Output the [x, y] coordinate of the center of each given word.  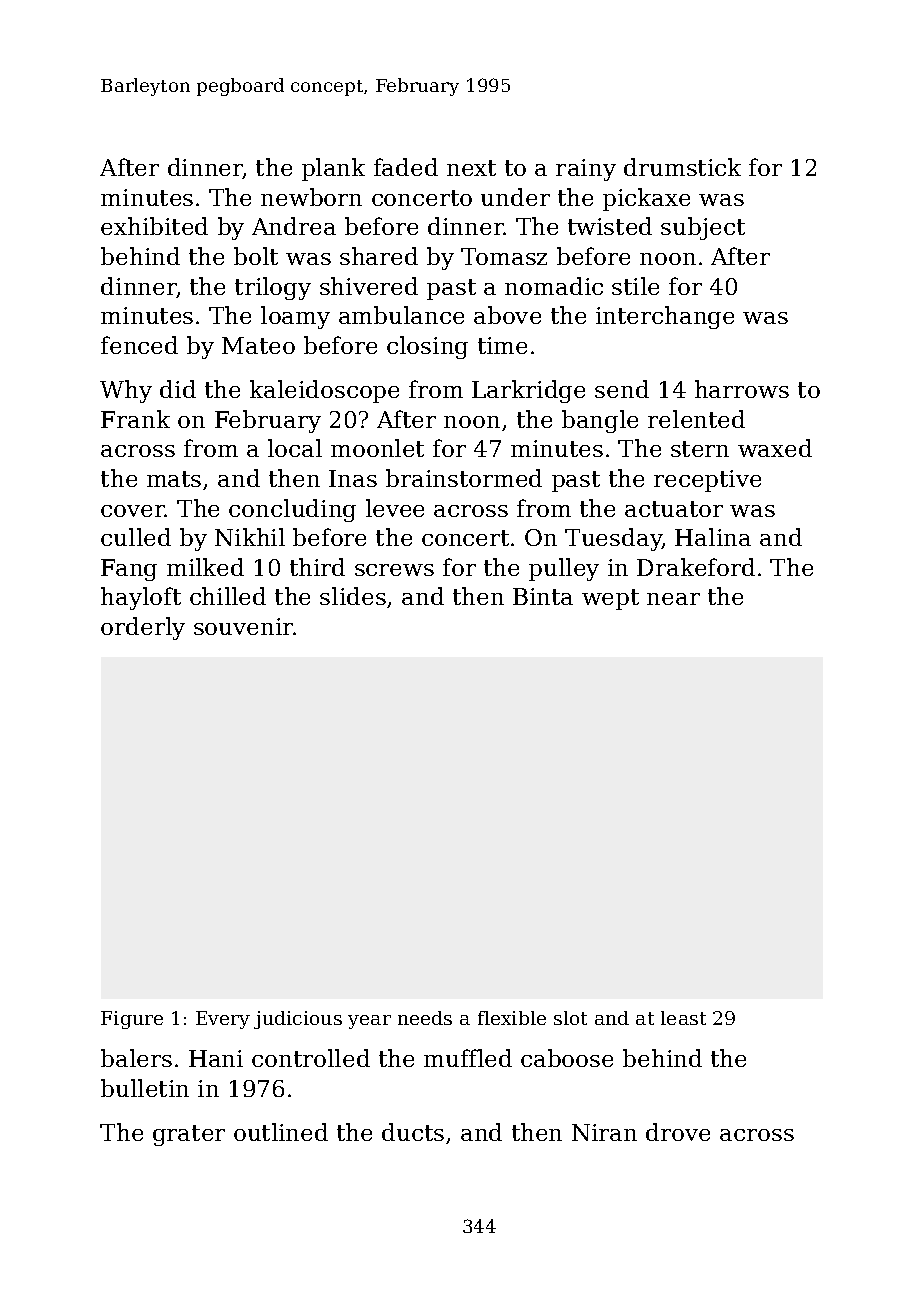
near [673, 599]
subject [703, 228]
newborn [311, 197]
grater [189, 1135]
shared [379, 256]
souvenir [244, 626]
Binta [543, 596]
